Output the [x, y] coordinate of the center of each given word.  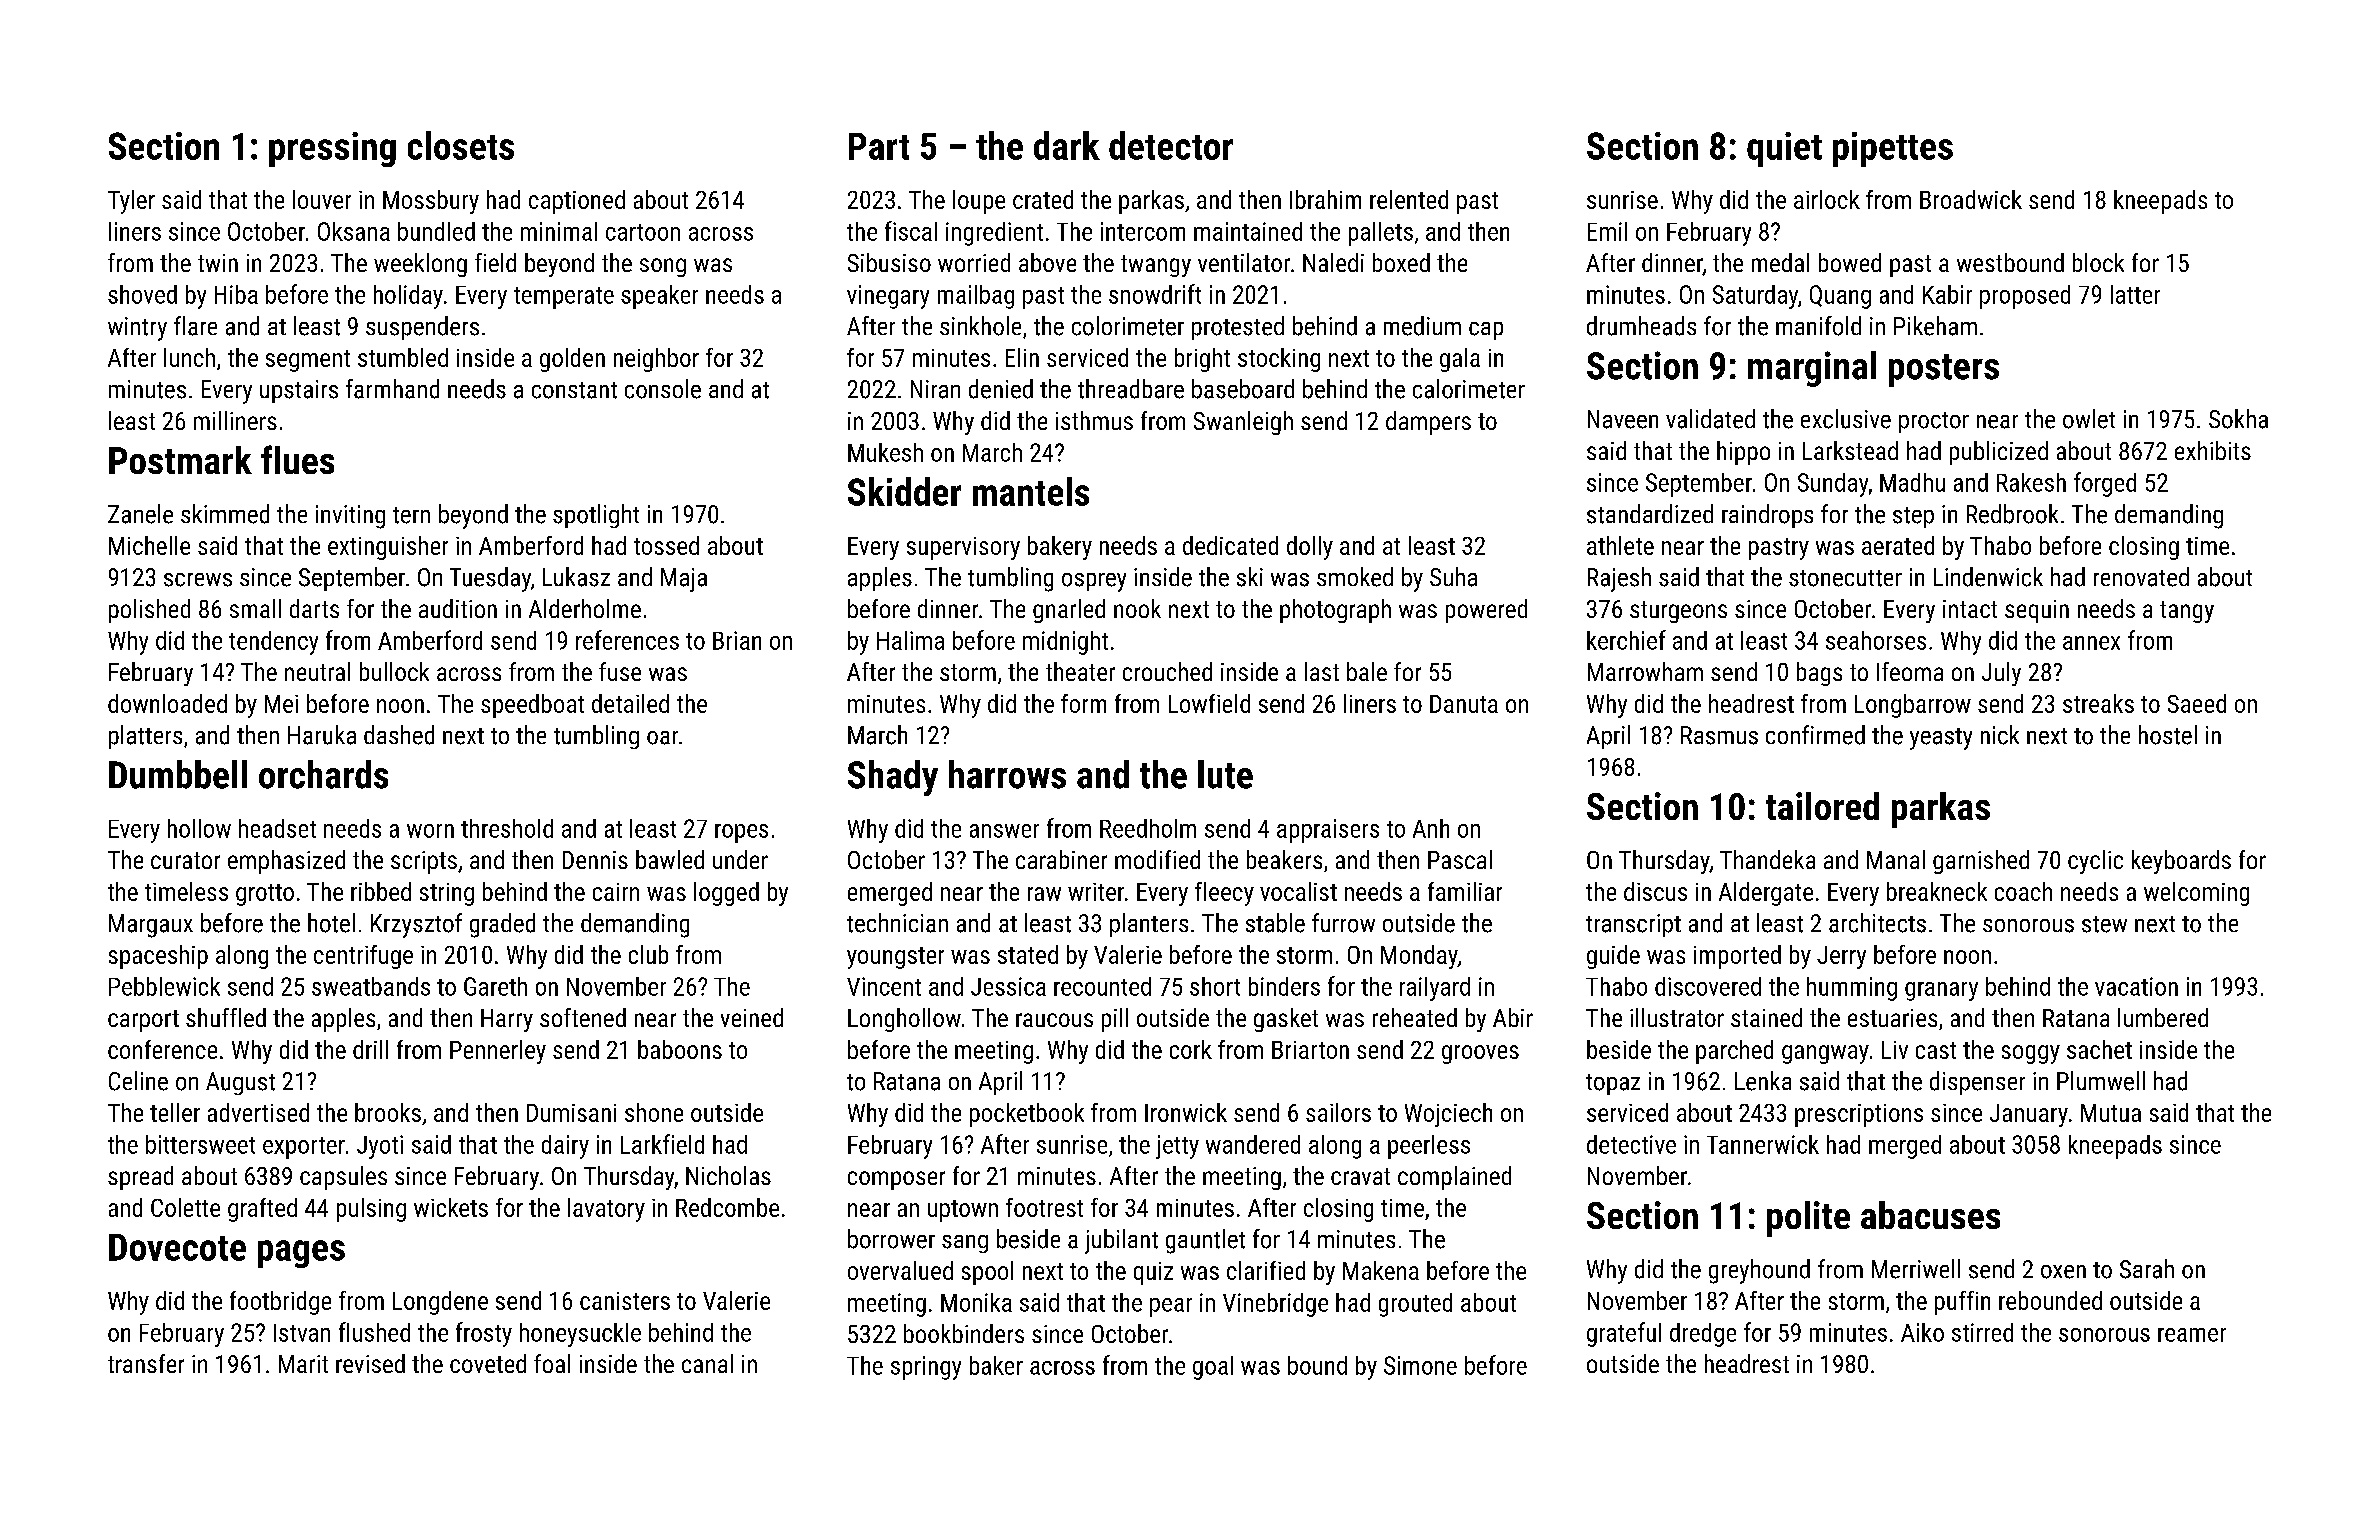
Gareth [495, 986]
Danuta [1464, 704]
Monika [976, 1302]
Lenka [1763, 1081]
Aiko [1922, 1332]
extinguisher [388, 548]
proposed [2025, 297]
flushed [374, 1332]
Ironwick [1186, 1112]
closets [461, 145]
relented [1409, 199]
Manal [1896, 859]
